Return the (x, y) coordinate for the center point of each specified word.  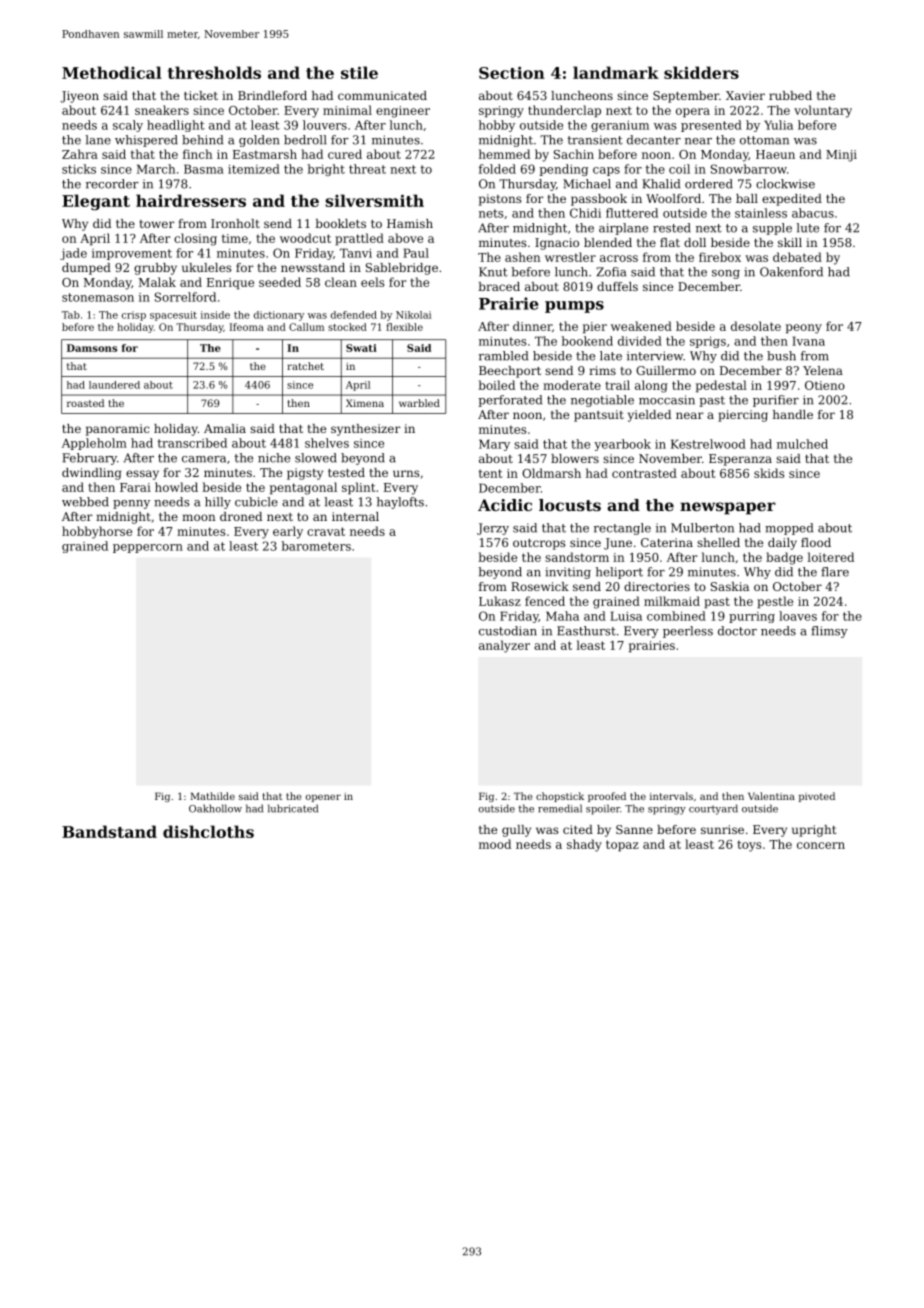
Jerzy (493, 529)
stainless (761, 213)
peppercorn (148, 548)
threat (367, 169)
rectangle (622, 529)
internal (355, 516)
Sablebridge (402, 269)
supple (772, 229)
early (288, 532)
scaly (128, 126)
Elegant (96, 202)
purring (752, 617)
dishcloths (208, 831)
